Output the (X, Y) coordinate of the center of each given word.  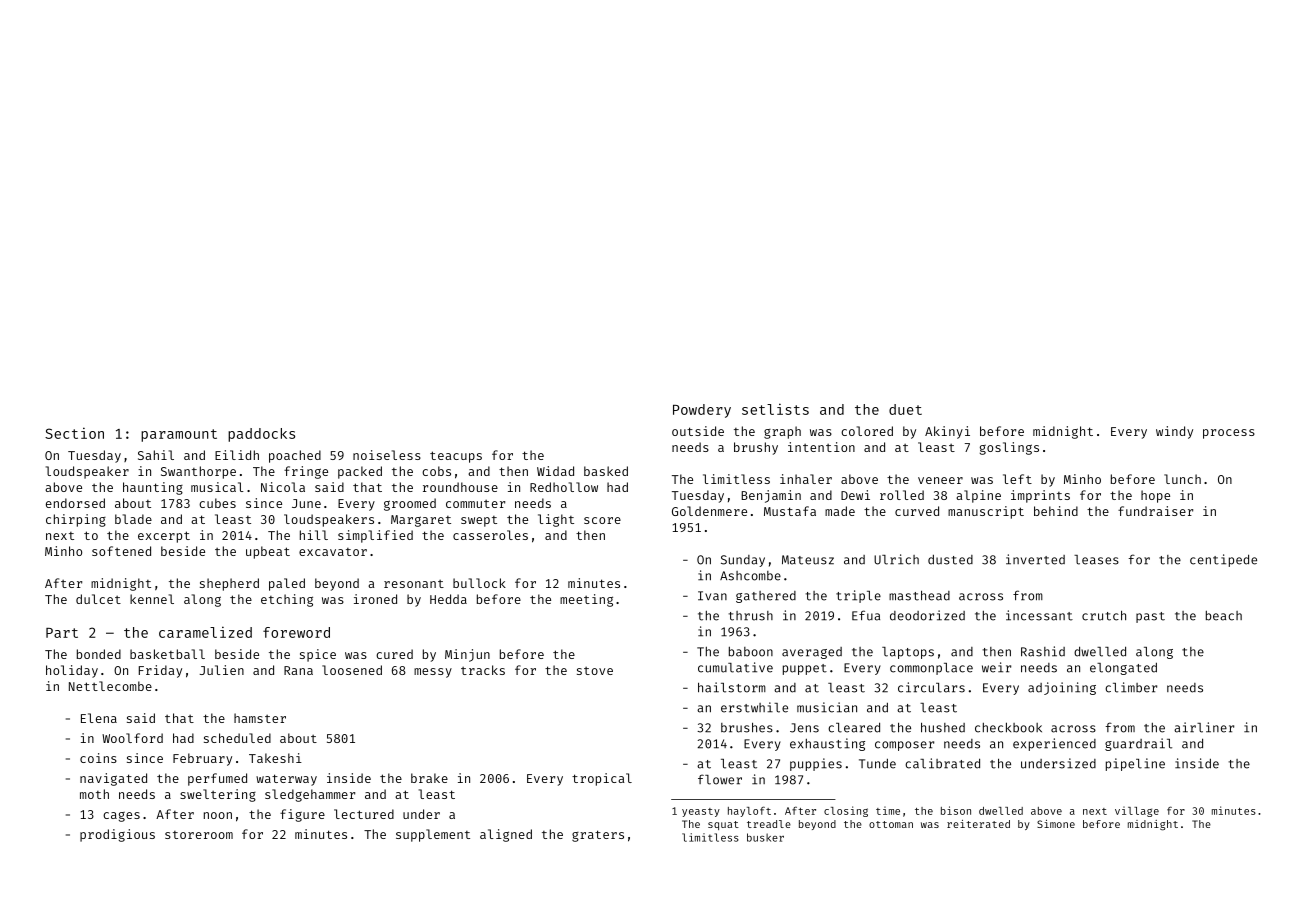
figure (302, 815)
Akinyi (947, 432)
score (602, 520)
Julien (222, 670)
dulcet (98, 599)
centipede (1223, 560)
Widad (555, 471)
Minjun (467, 655)
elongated (1123, 669)
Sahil (156, 455)
